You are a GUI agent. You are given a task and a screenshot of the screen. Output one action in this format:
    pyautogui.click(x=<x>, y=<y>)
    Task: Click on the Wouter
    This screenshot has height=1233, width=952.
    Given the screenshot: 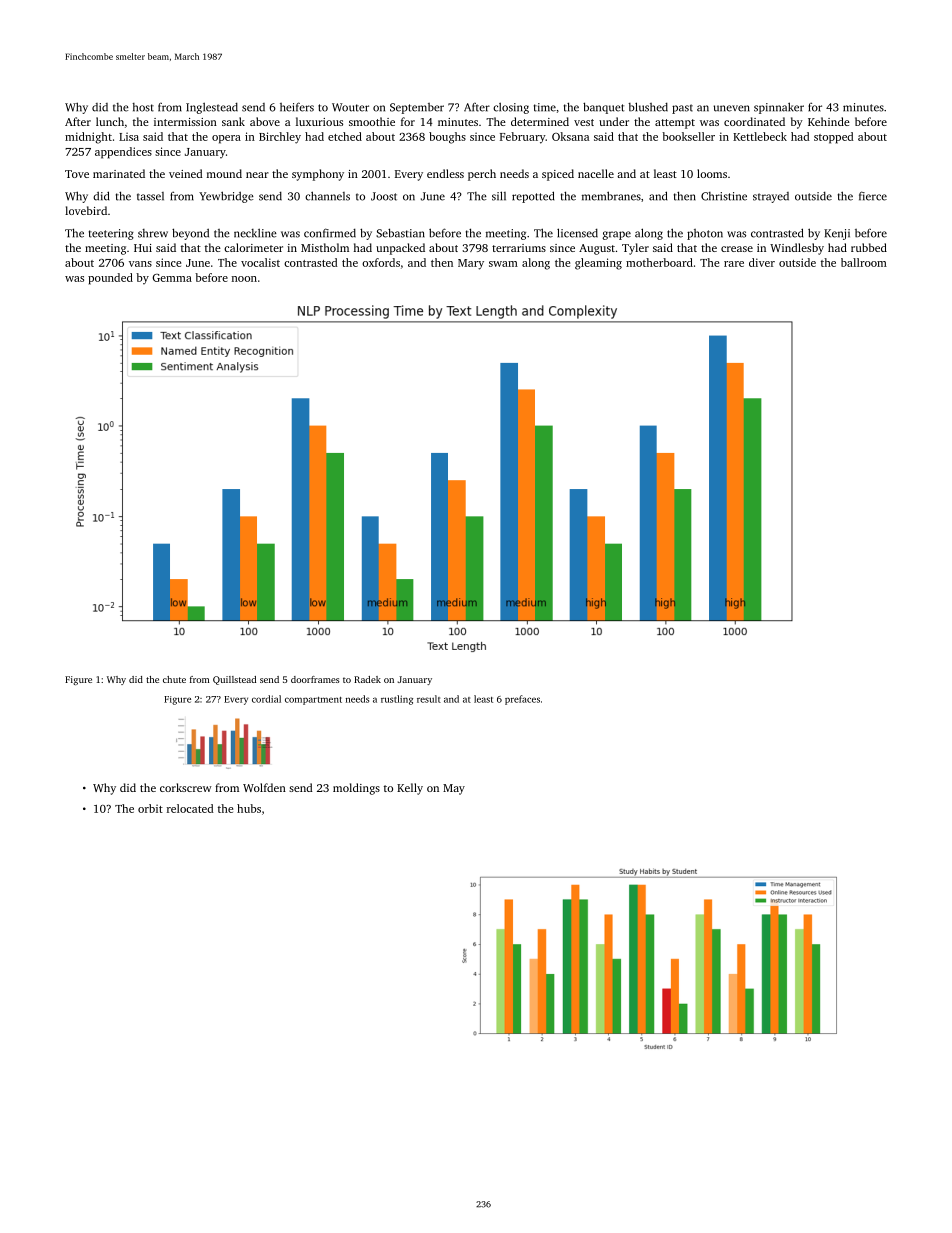 What is the action you would take?
    pyautogui.click(x=350, y=107)
